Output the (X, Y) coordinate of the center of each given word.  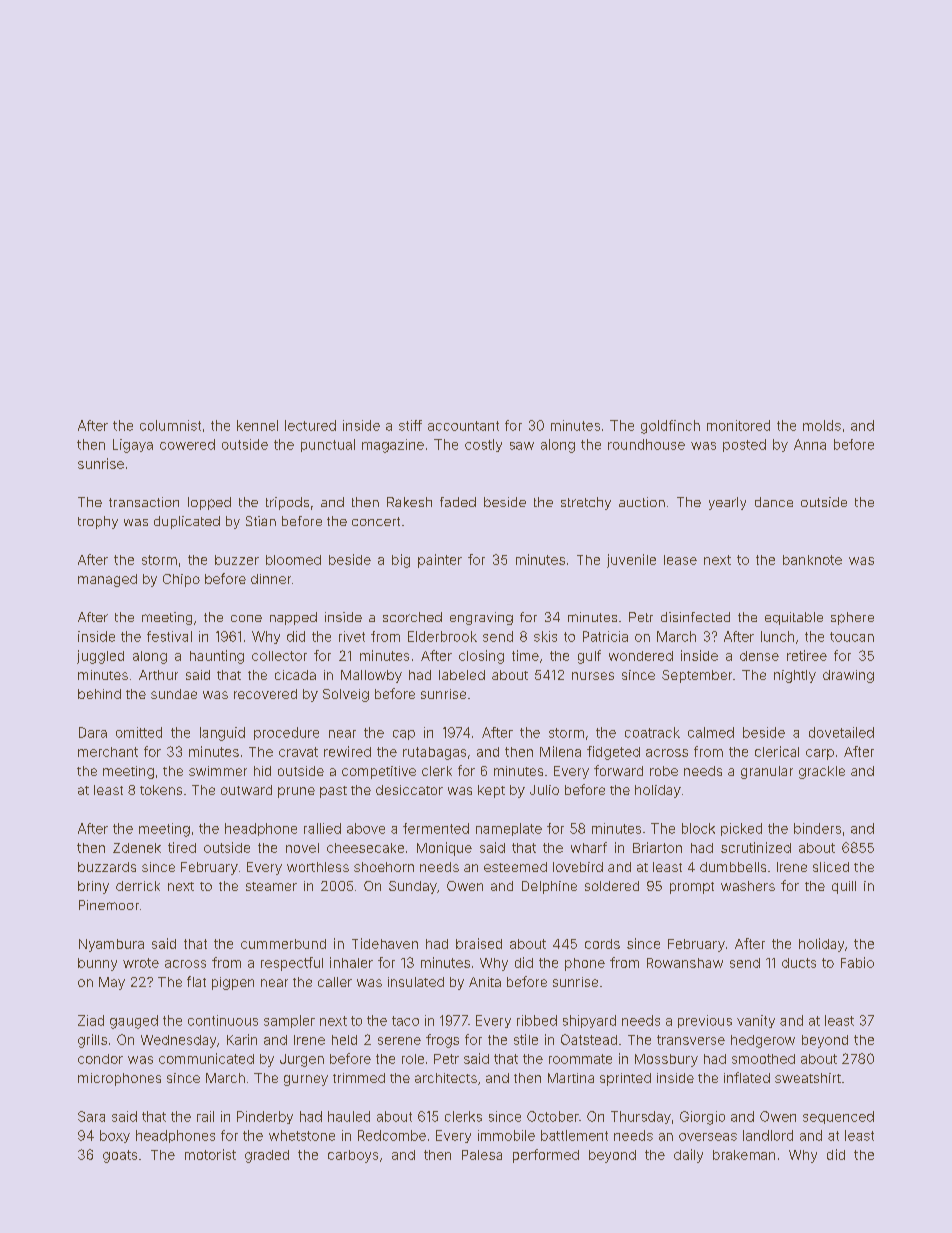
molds (822, 425)
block (698, 828)
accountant (463, 426)
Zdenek (137, 848)
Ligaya (133, 446)
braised (479, 943)
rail (205, 1116)
